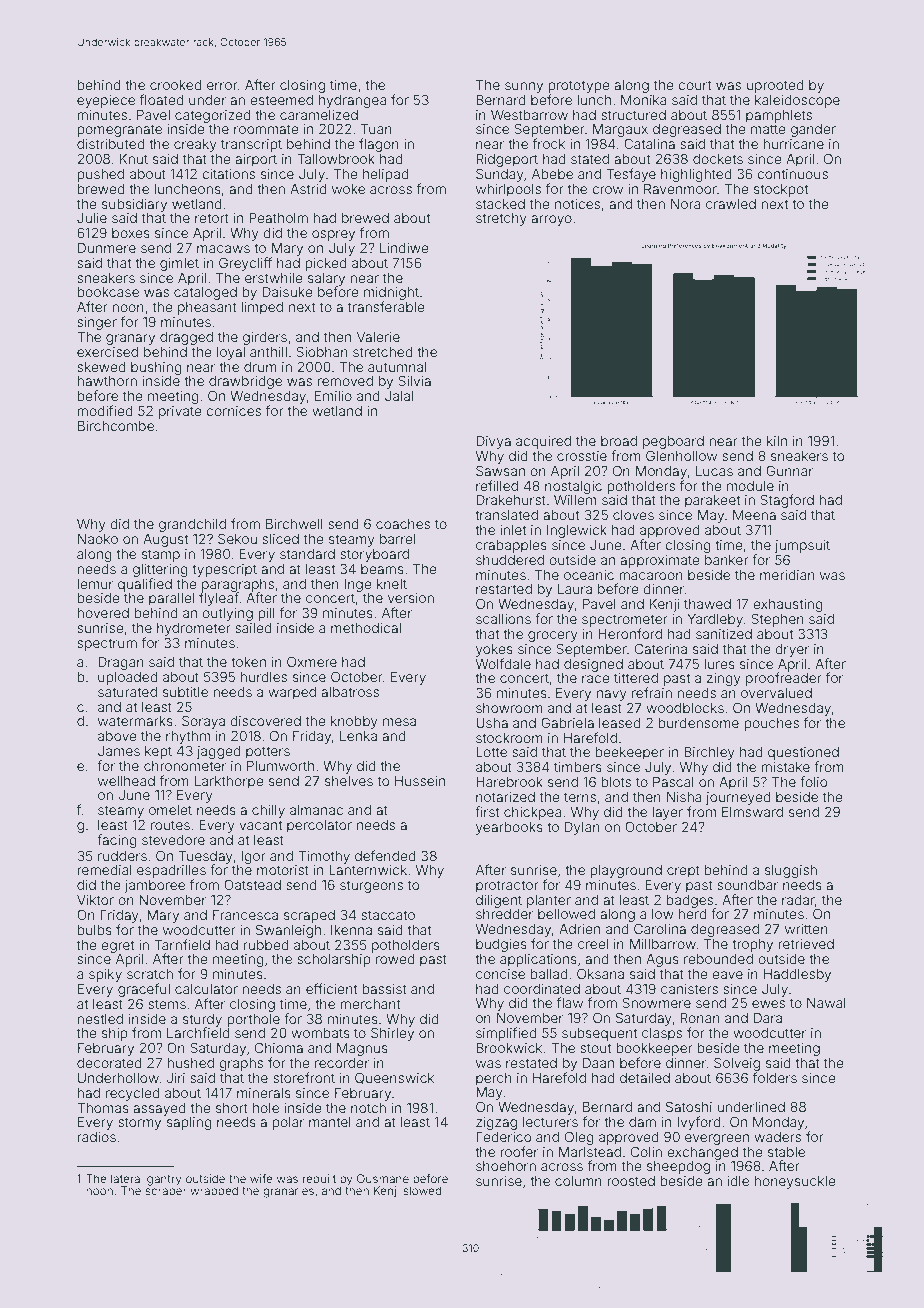  What do you see at coordinates (768, 1018) in the screenshot?
I see `Dara` at bounding box center [768, 1018].
